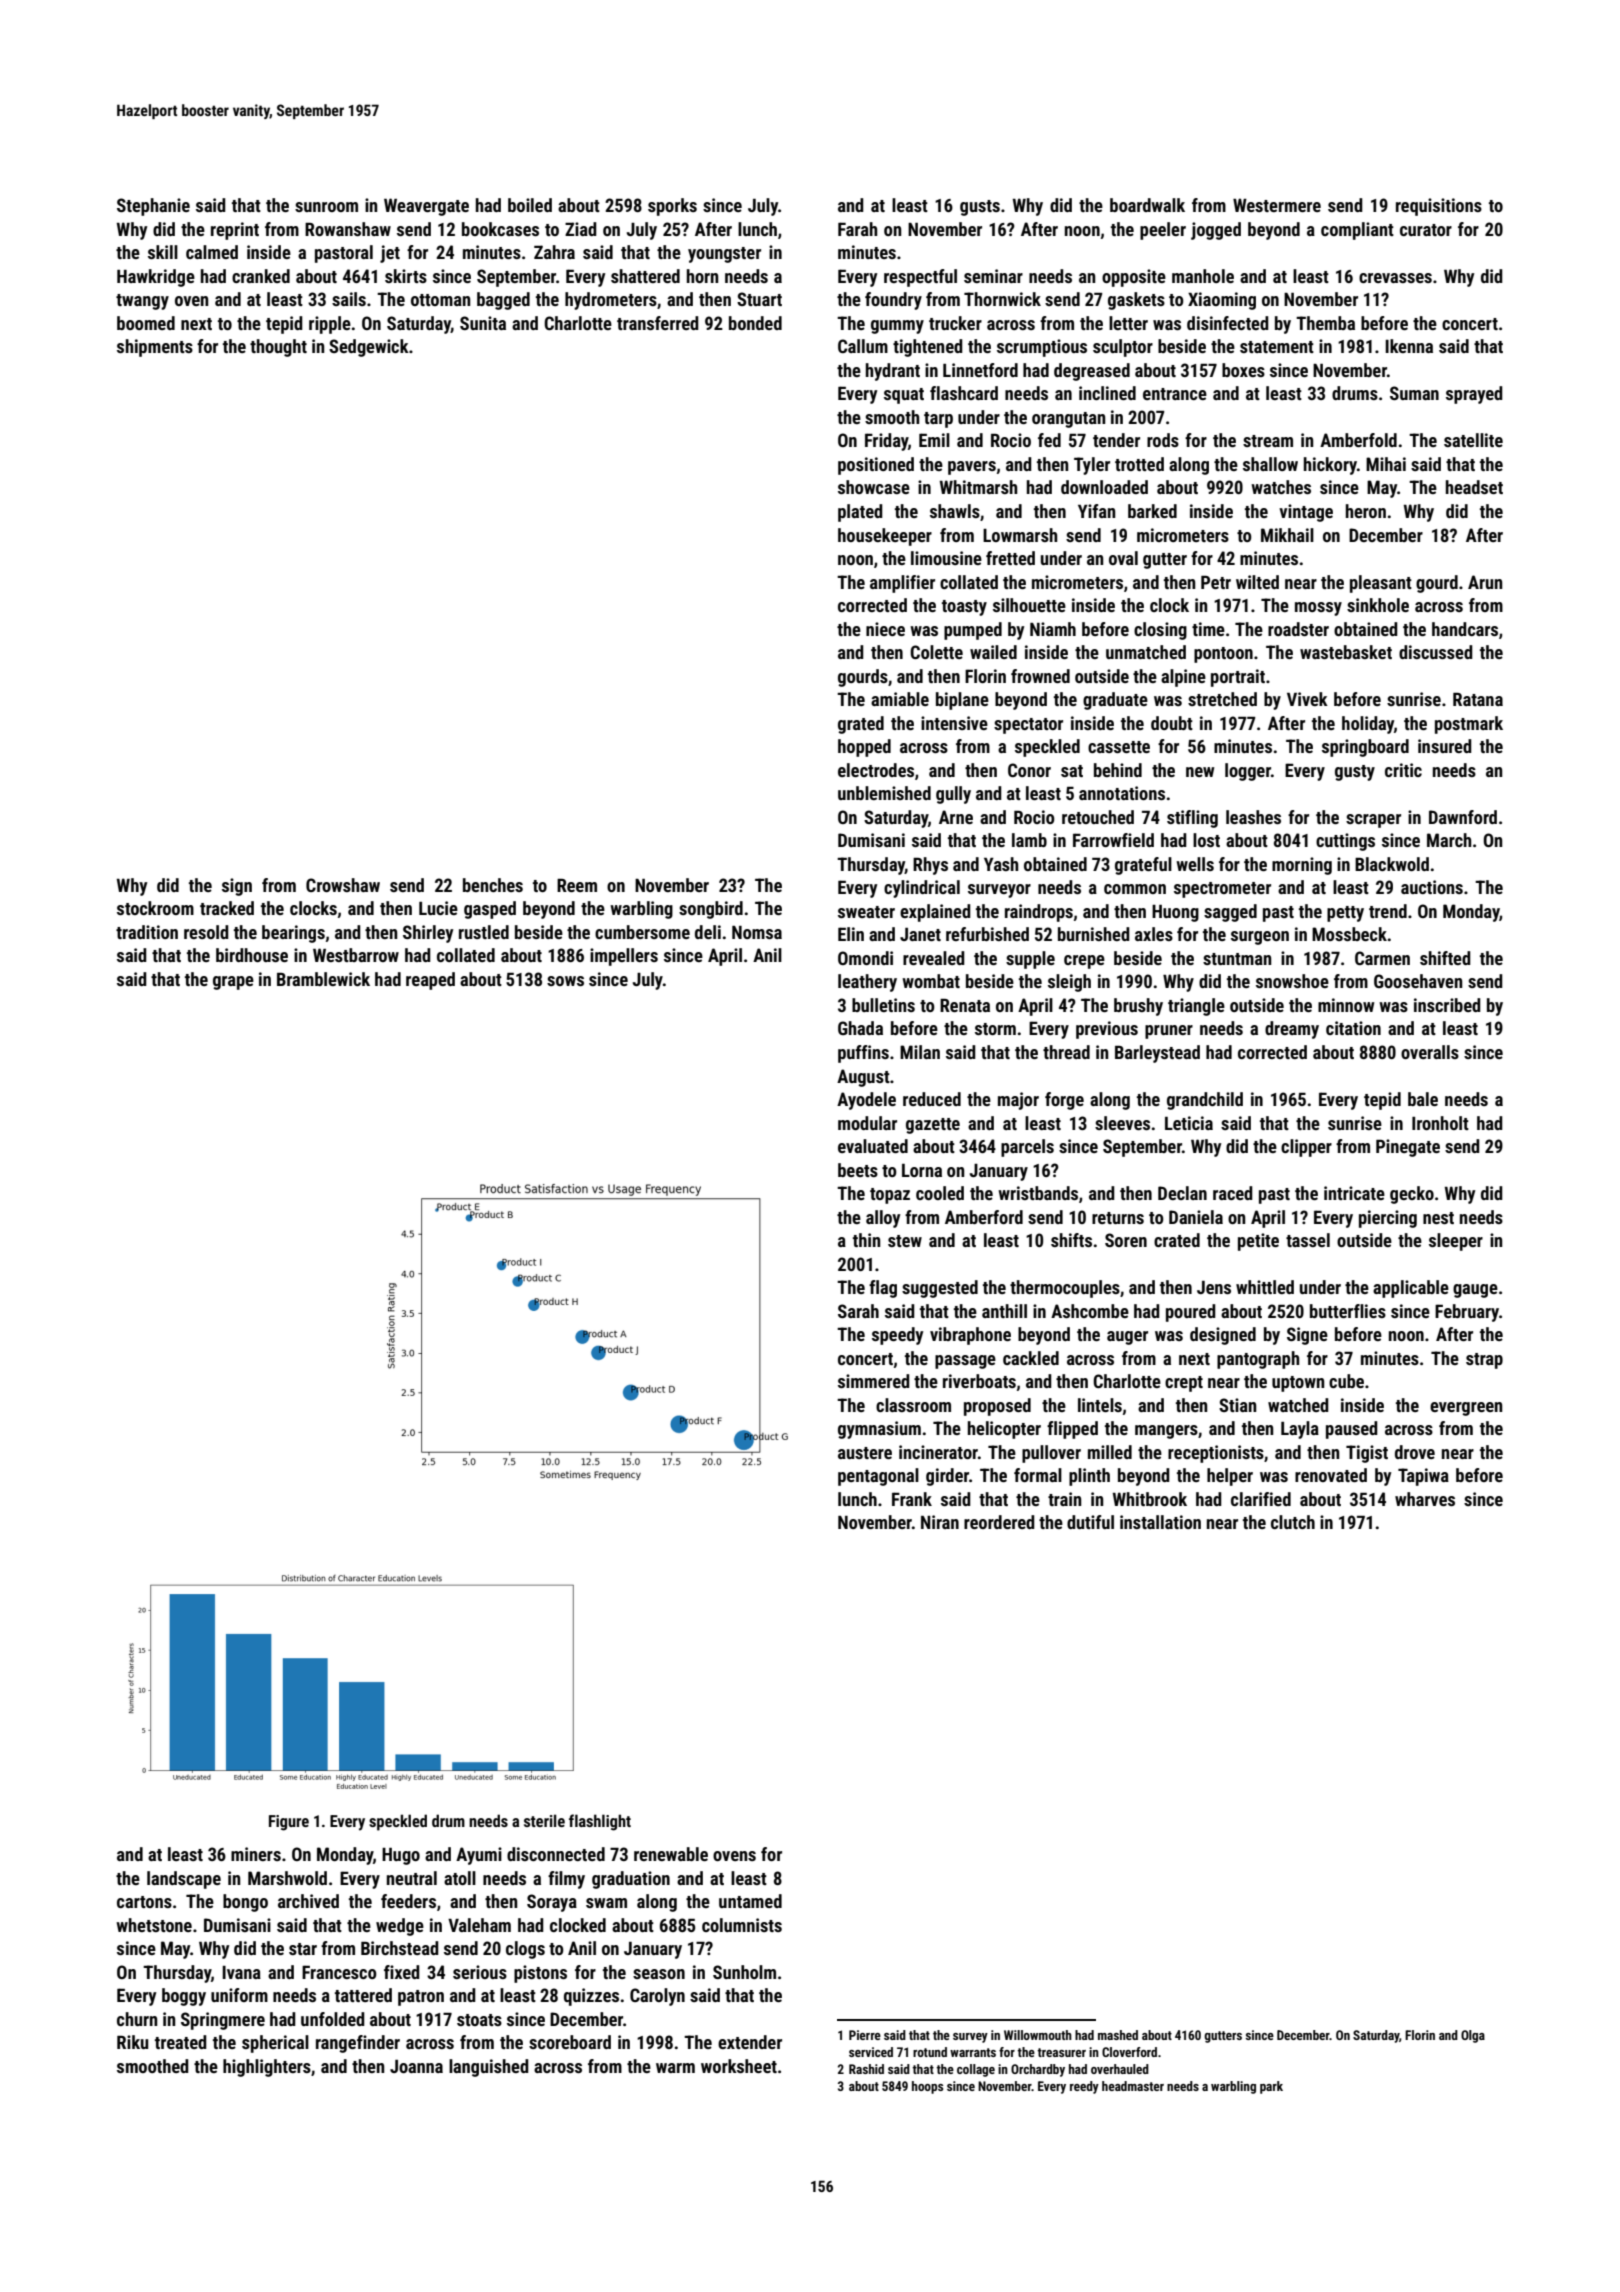 The height and width of the screenshot is (2292, 1620). Describe the element at coordinates (857, 229) in the screenshot. I see `Farah` at that location.
